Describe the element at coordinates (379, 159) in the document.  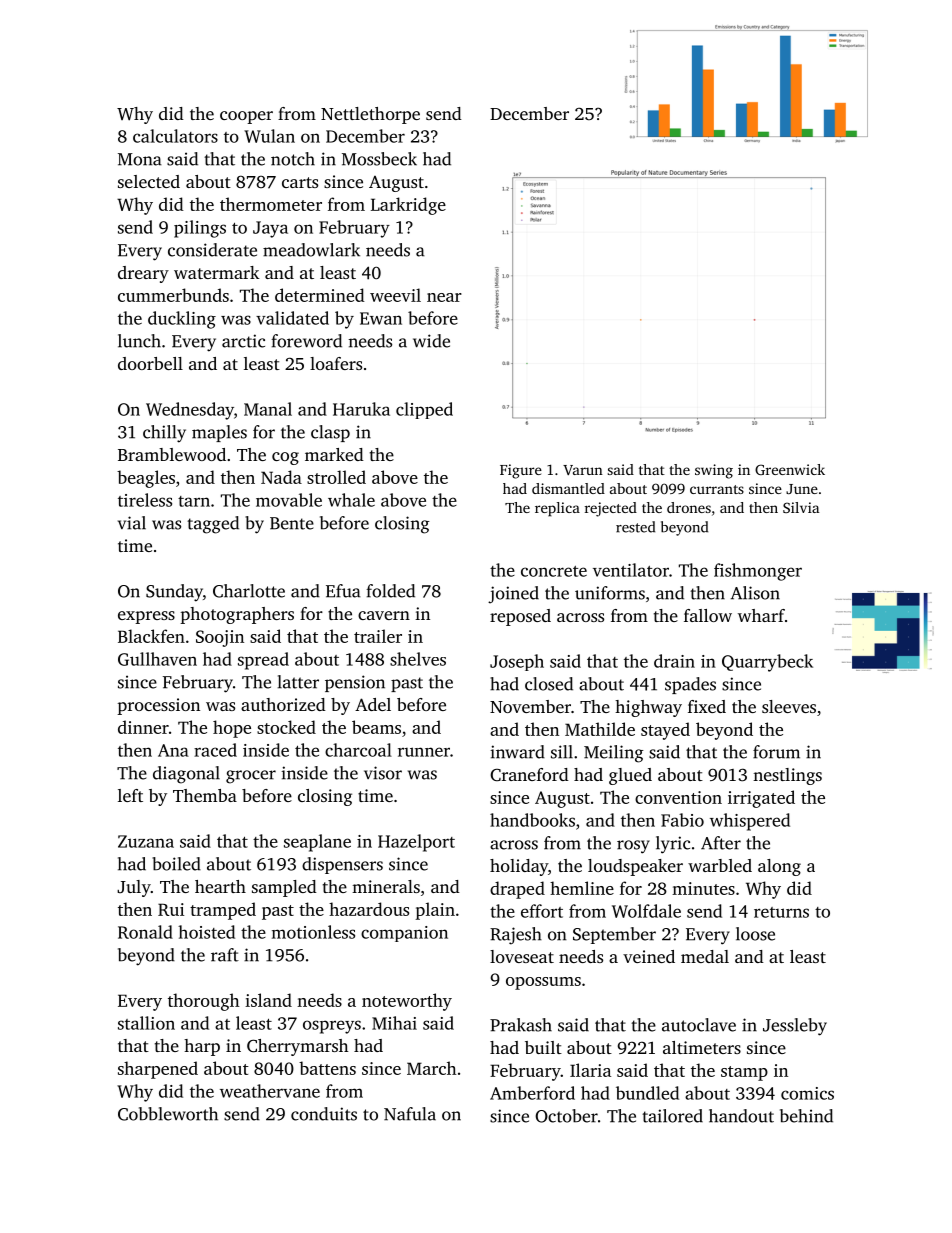
I see `Mossbeck` at that location.
